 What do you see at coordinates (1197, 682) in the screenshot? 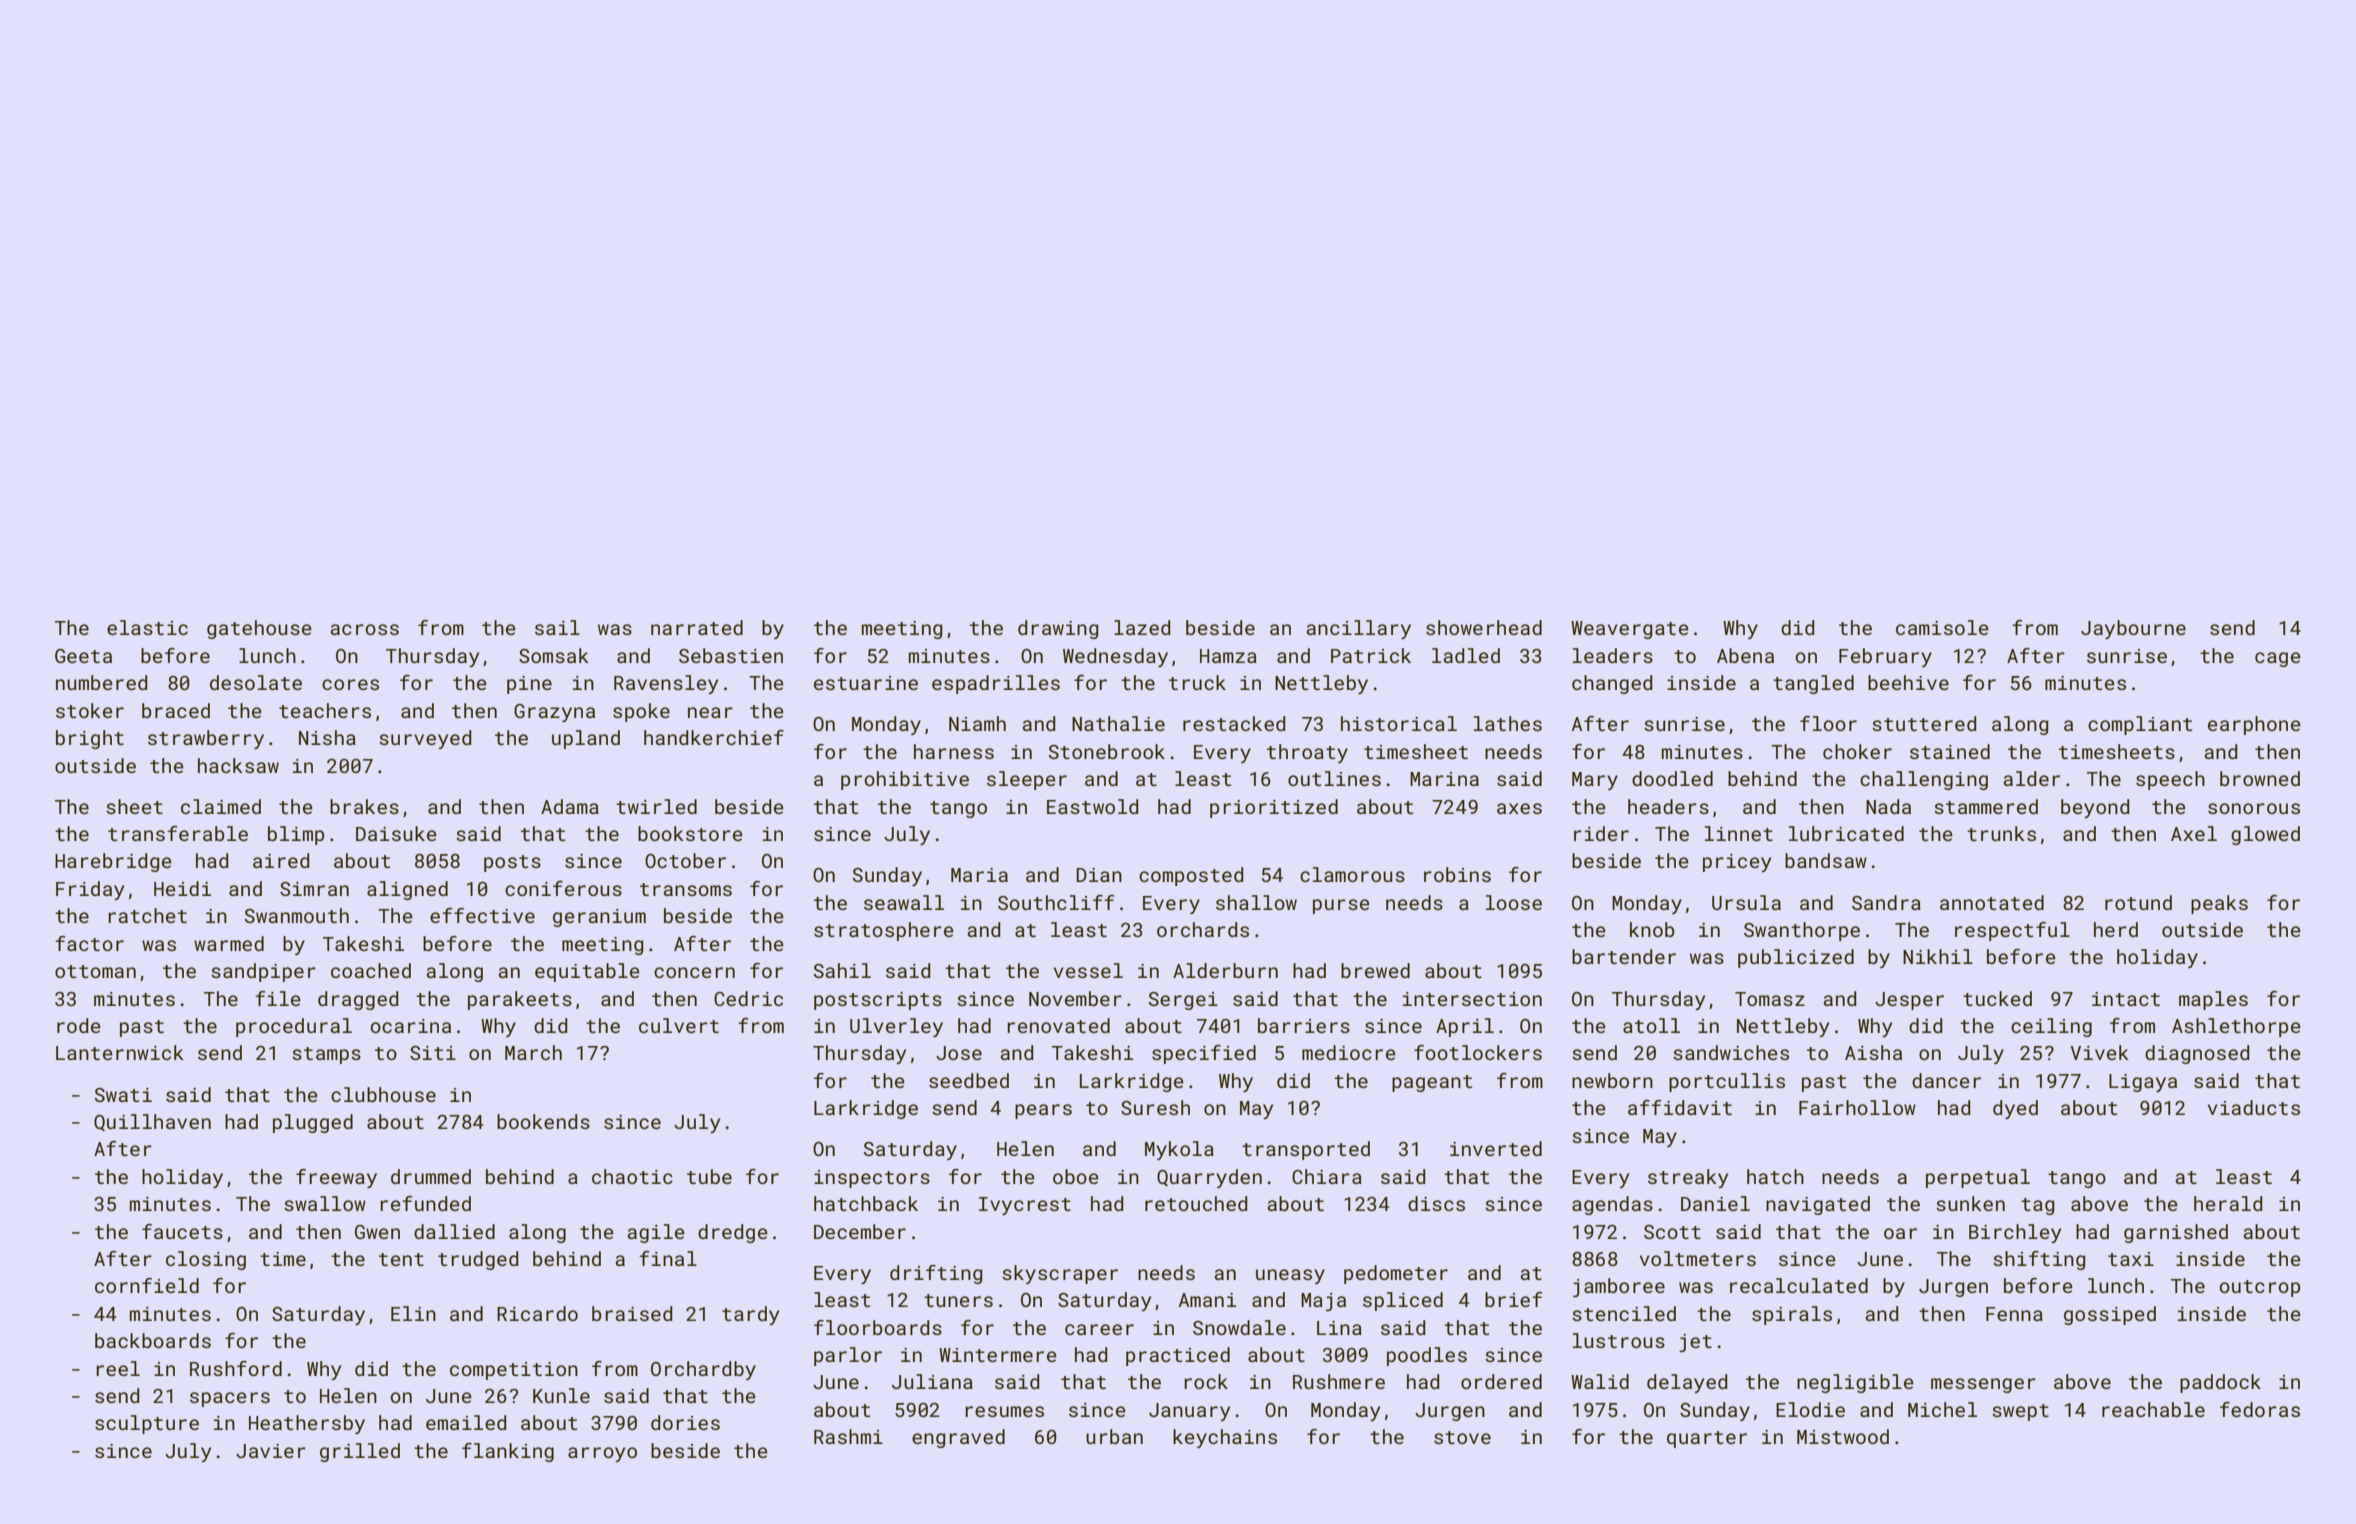
I see `truck` at bounding box center [1197, 682].
